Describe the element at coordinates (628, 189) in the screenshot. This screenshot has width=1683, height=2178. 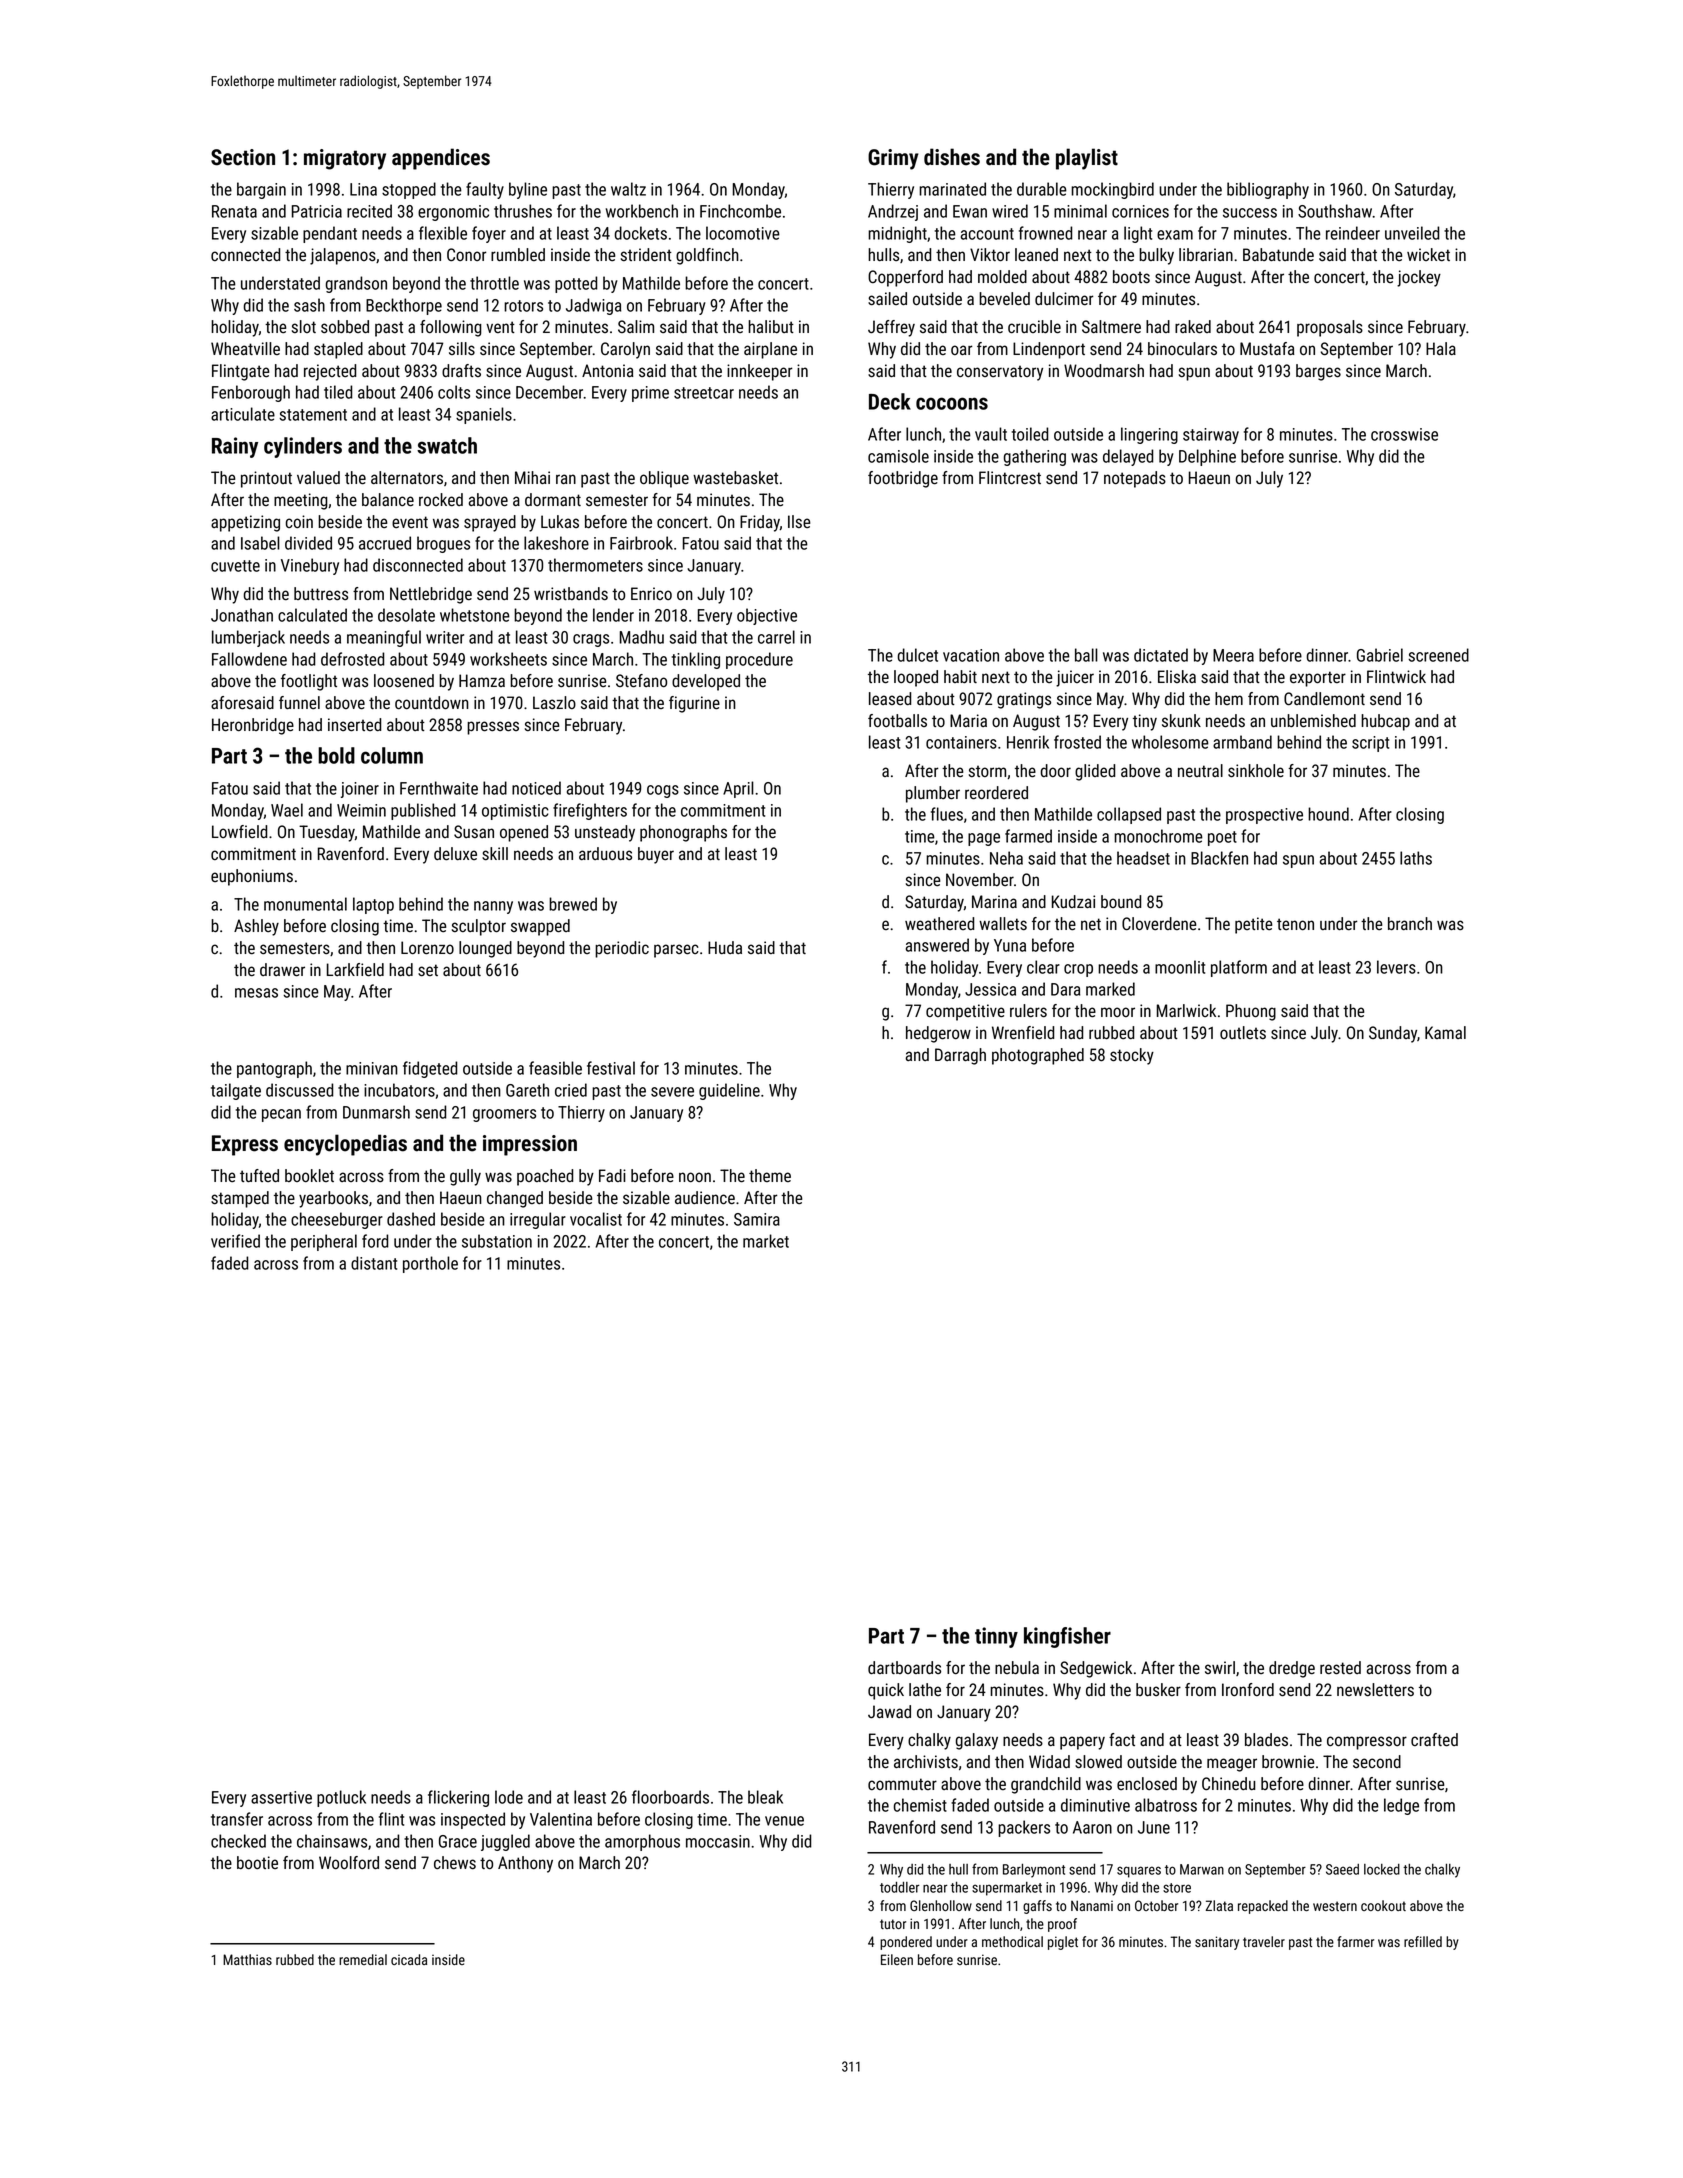
I see `waltz` at that location.
